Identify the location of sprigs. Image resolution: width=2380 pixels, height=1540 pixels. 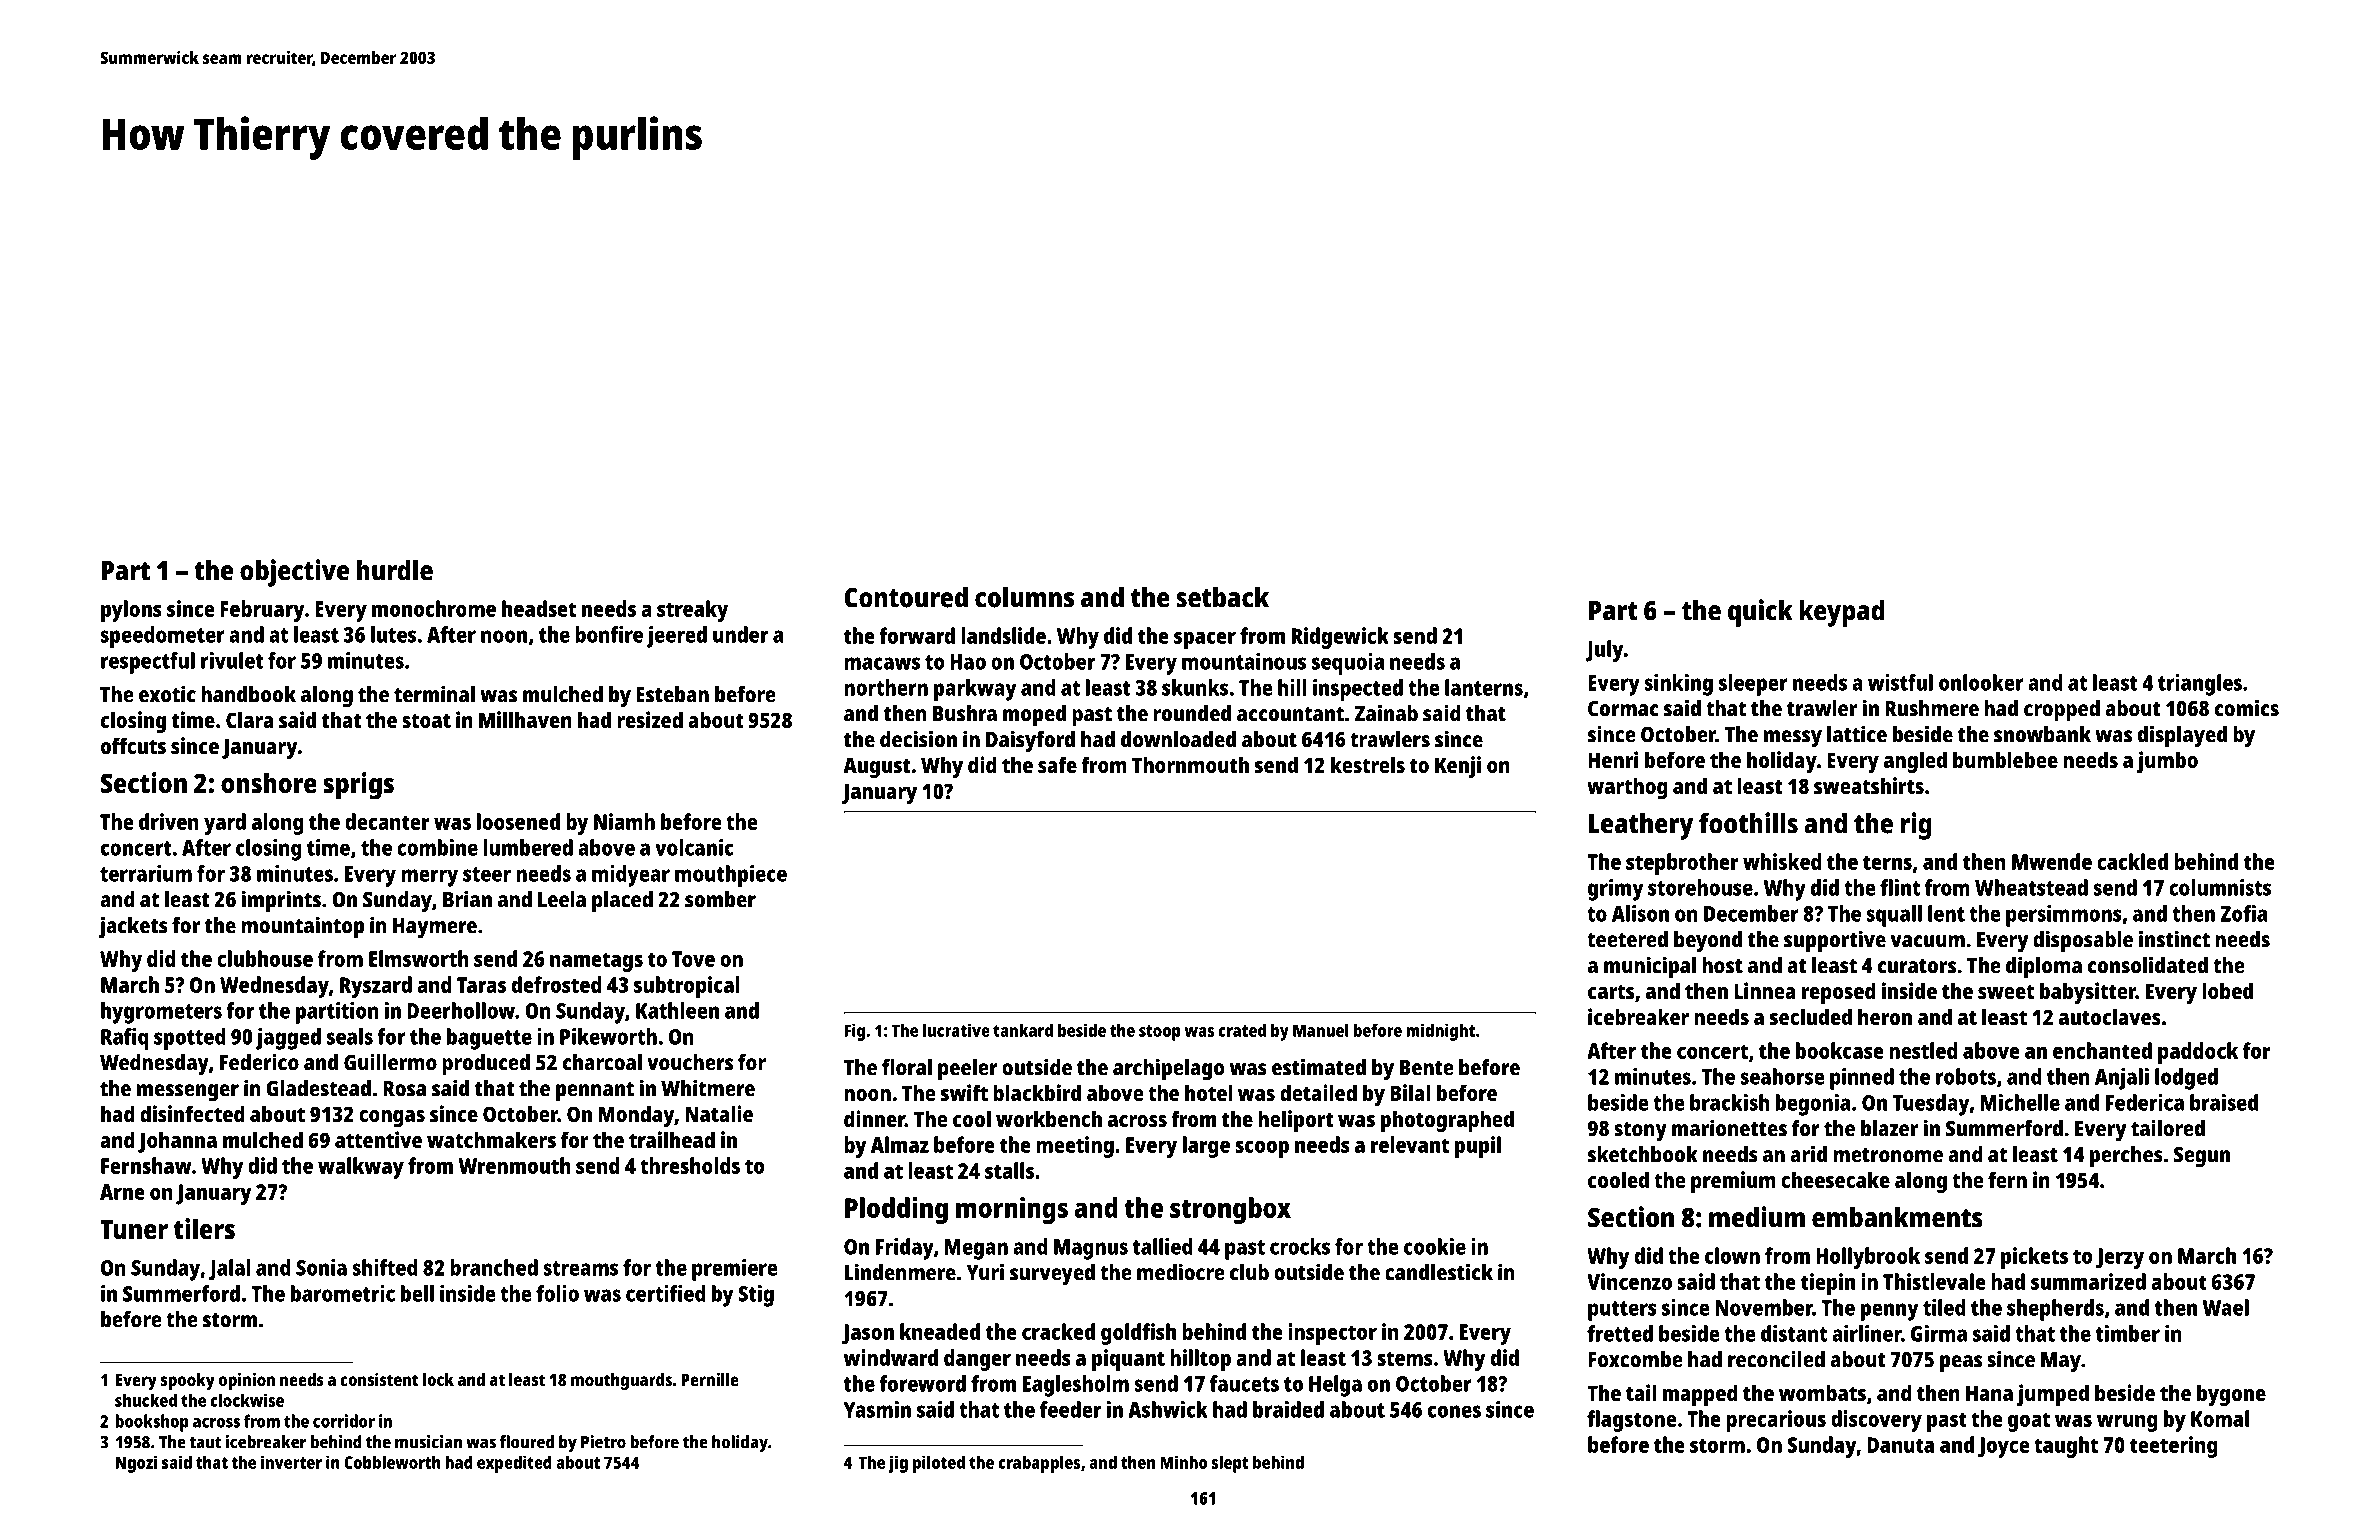
(358, 786).
